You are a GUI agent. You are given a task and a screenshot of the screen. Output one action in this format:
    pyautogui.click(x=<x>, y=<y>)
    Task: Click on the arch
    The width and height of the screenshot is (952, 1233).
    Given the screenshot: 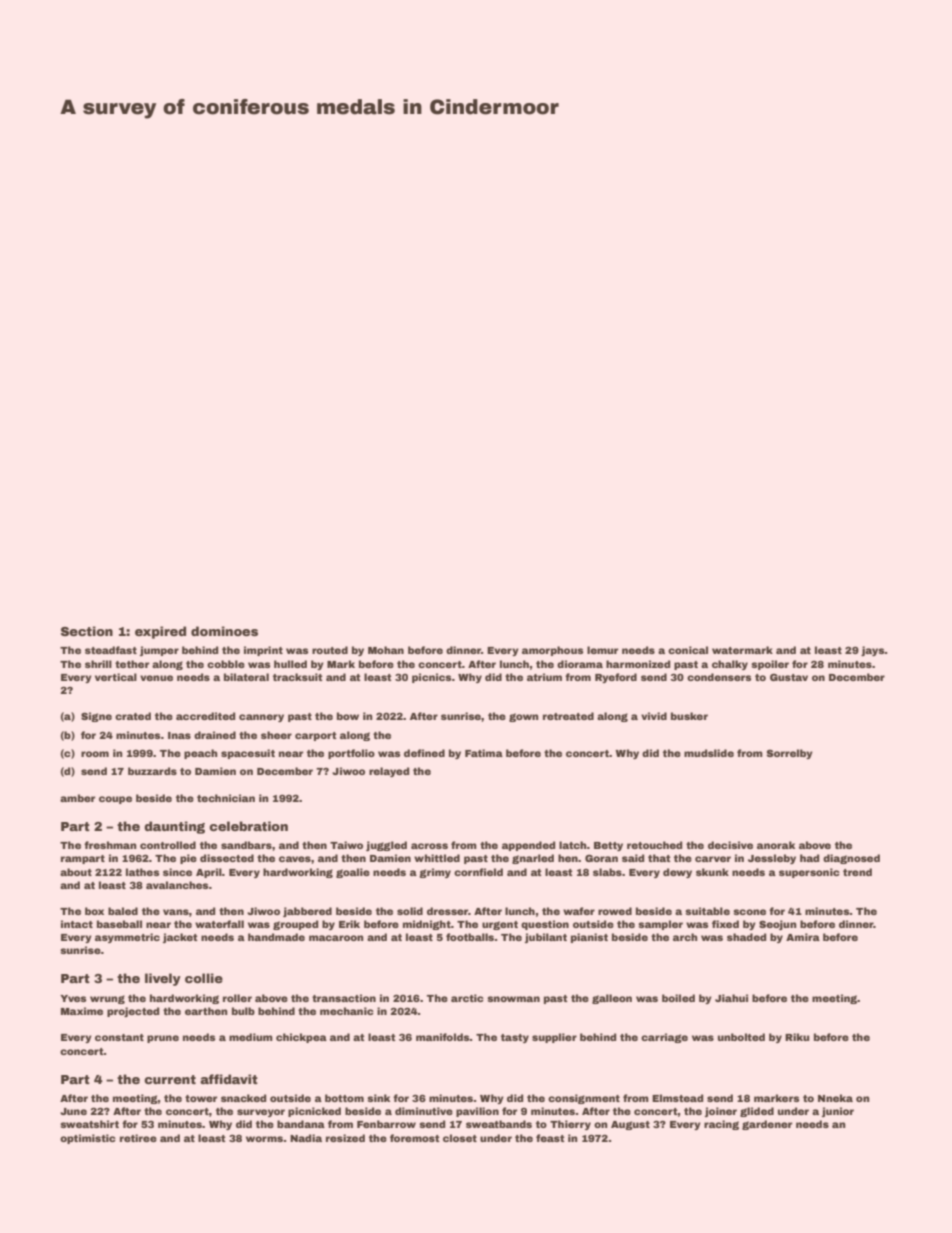 What is the action you would take?
    pyautogui.click(x=685, y=937)
